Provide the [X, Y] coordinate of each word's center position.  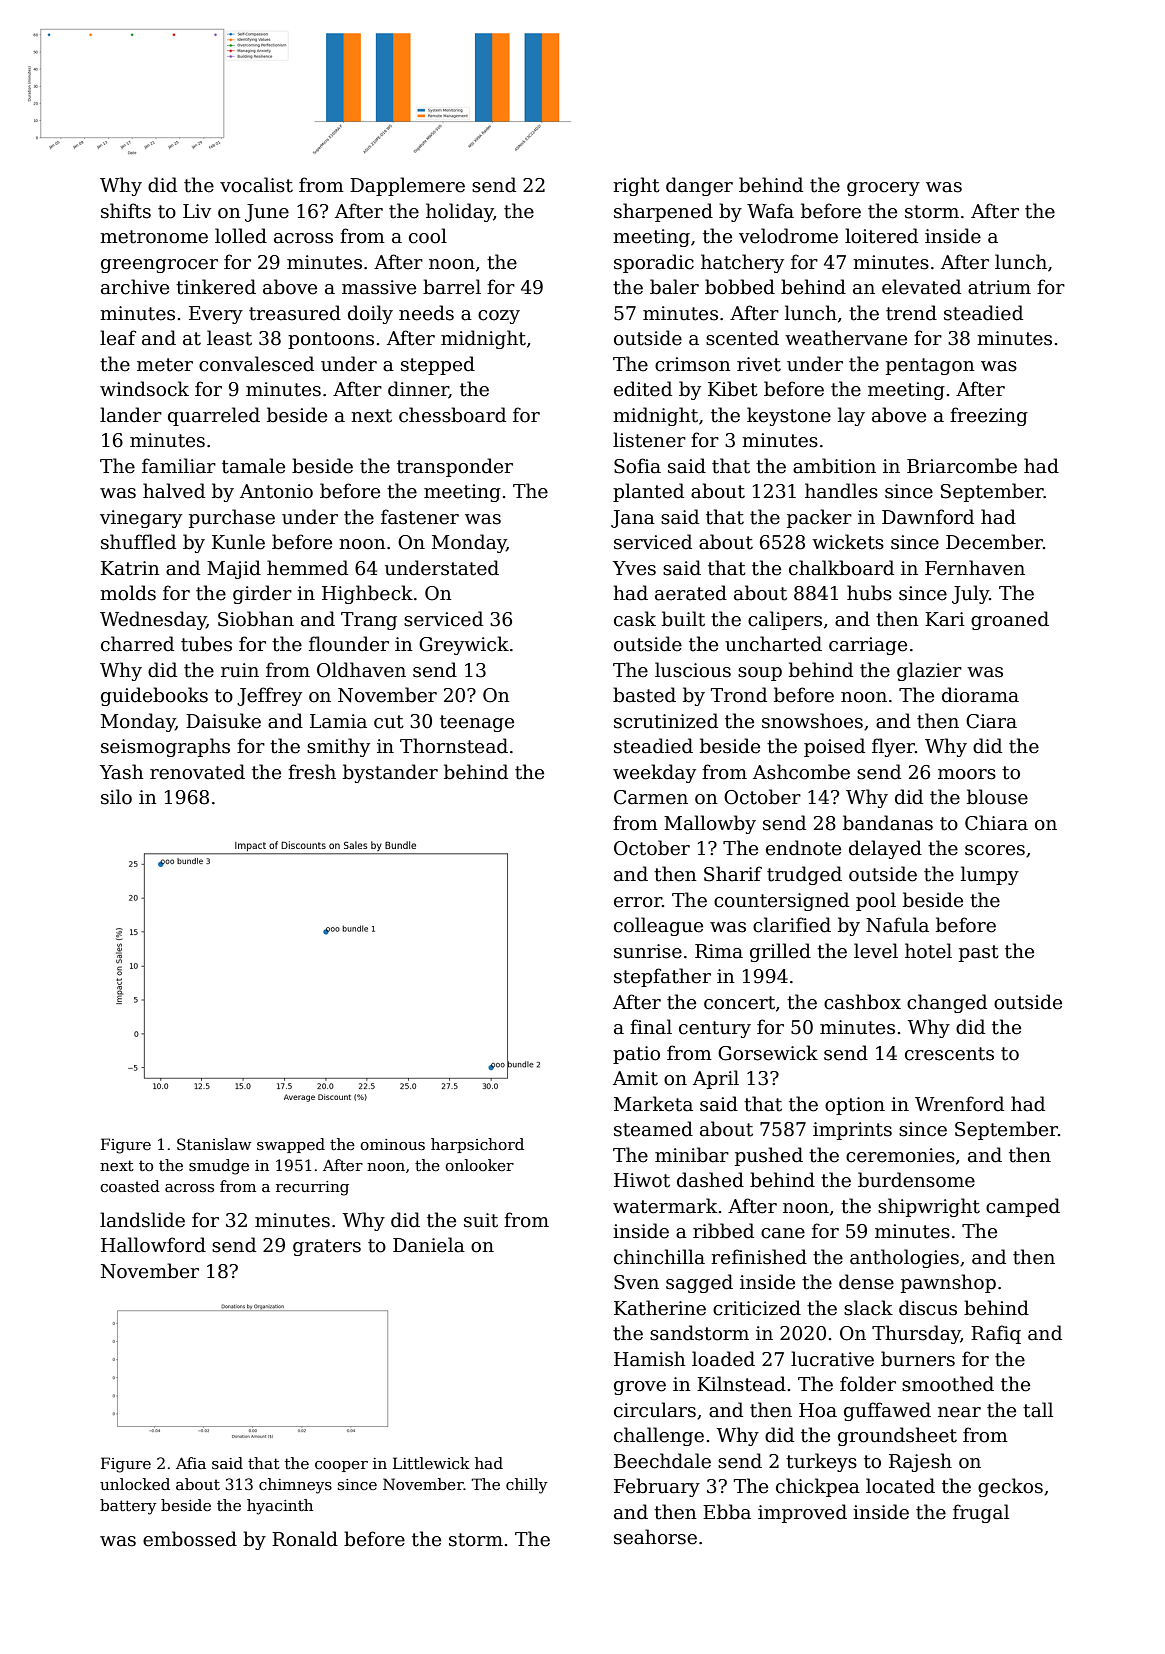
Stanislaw [214, 1144]
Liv [197, 211]
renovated [197, 772]
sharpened [663, 212]
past [979, 953]
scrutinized [666, 721]
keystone [789, 416]
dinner [418, 390]
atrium [999, 287]
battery [128, 1507]
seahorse [655, 1537]
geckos [1010, 1487]
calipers [785, 620]
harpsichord [477, 1145]
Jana [633, 519]
